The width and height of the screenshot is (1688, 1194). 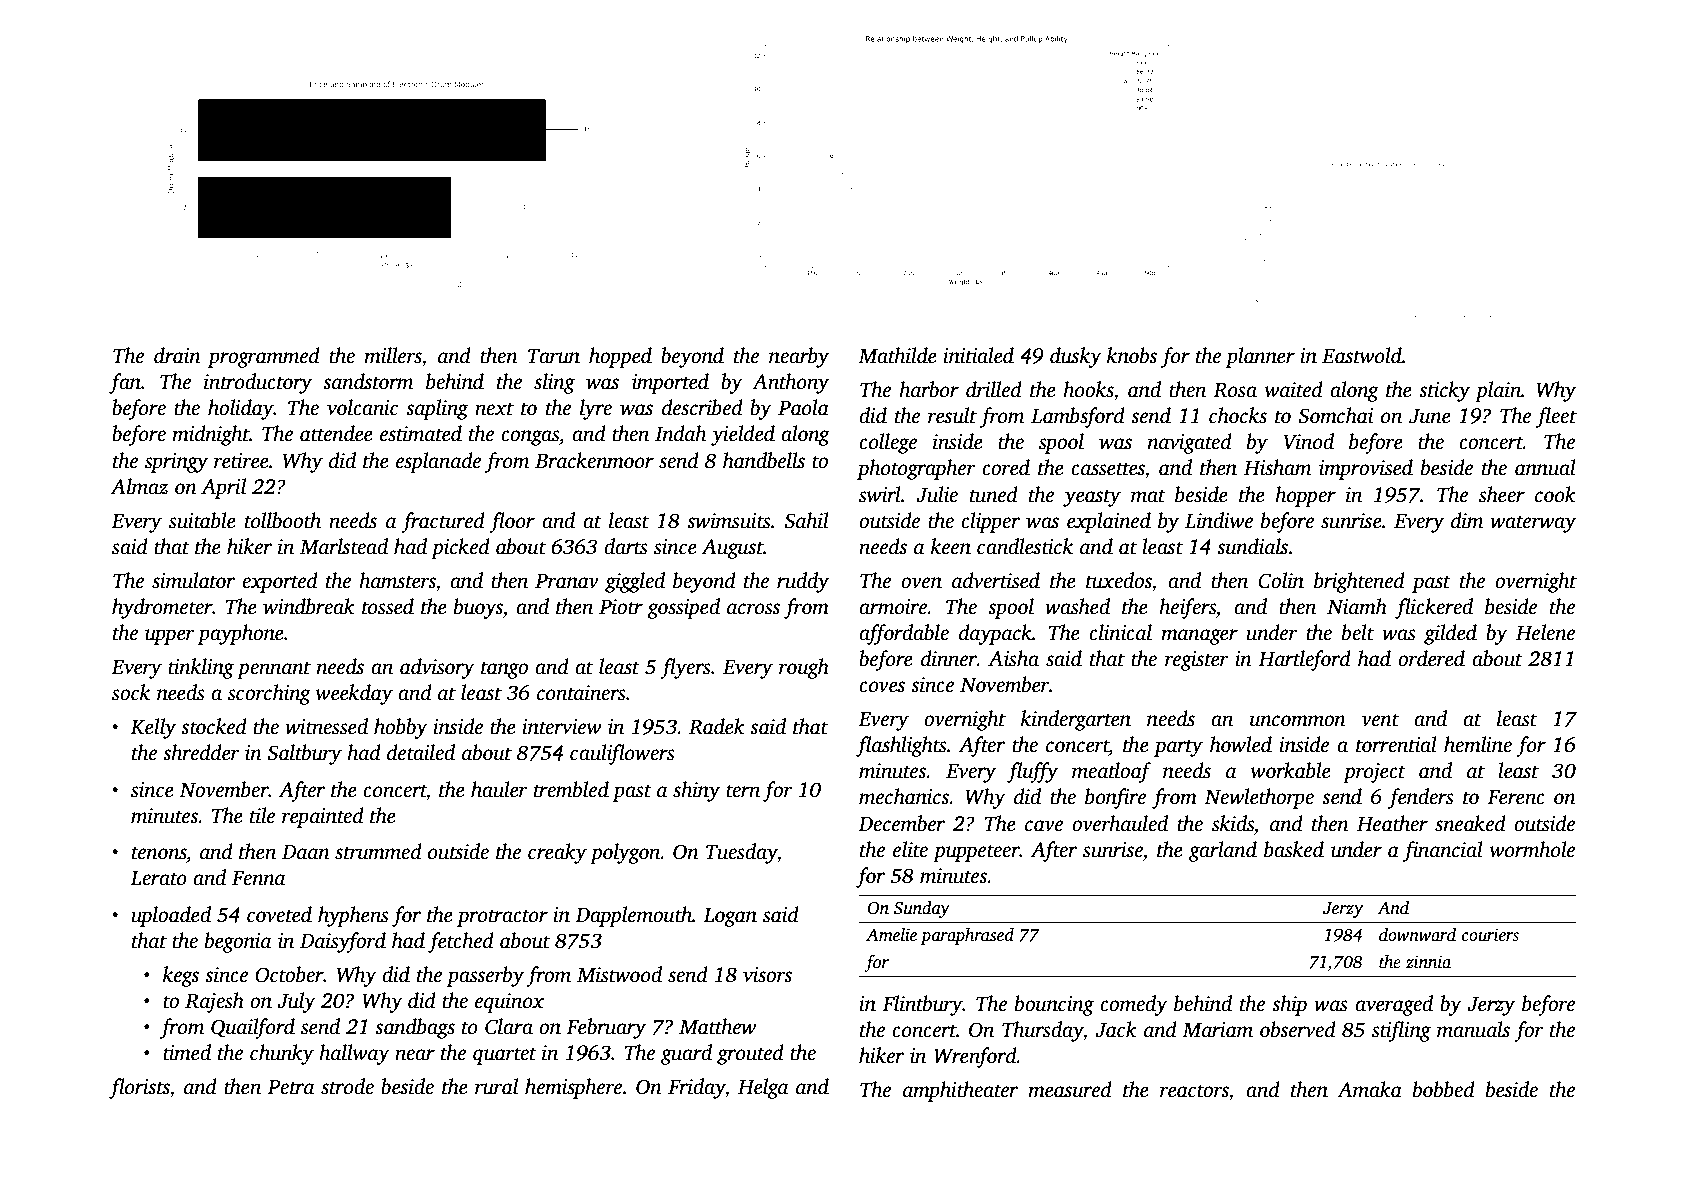 I want to click on reactors, so click(x=1194, y=1091).
